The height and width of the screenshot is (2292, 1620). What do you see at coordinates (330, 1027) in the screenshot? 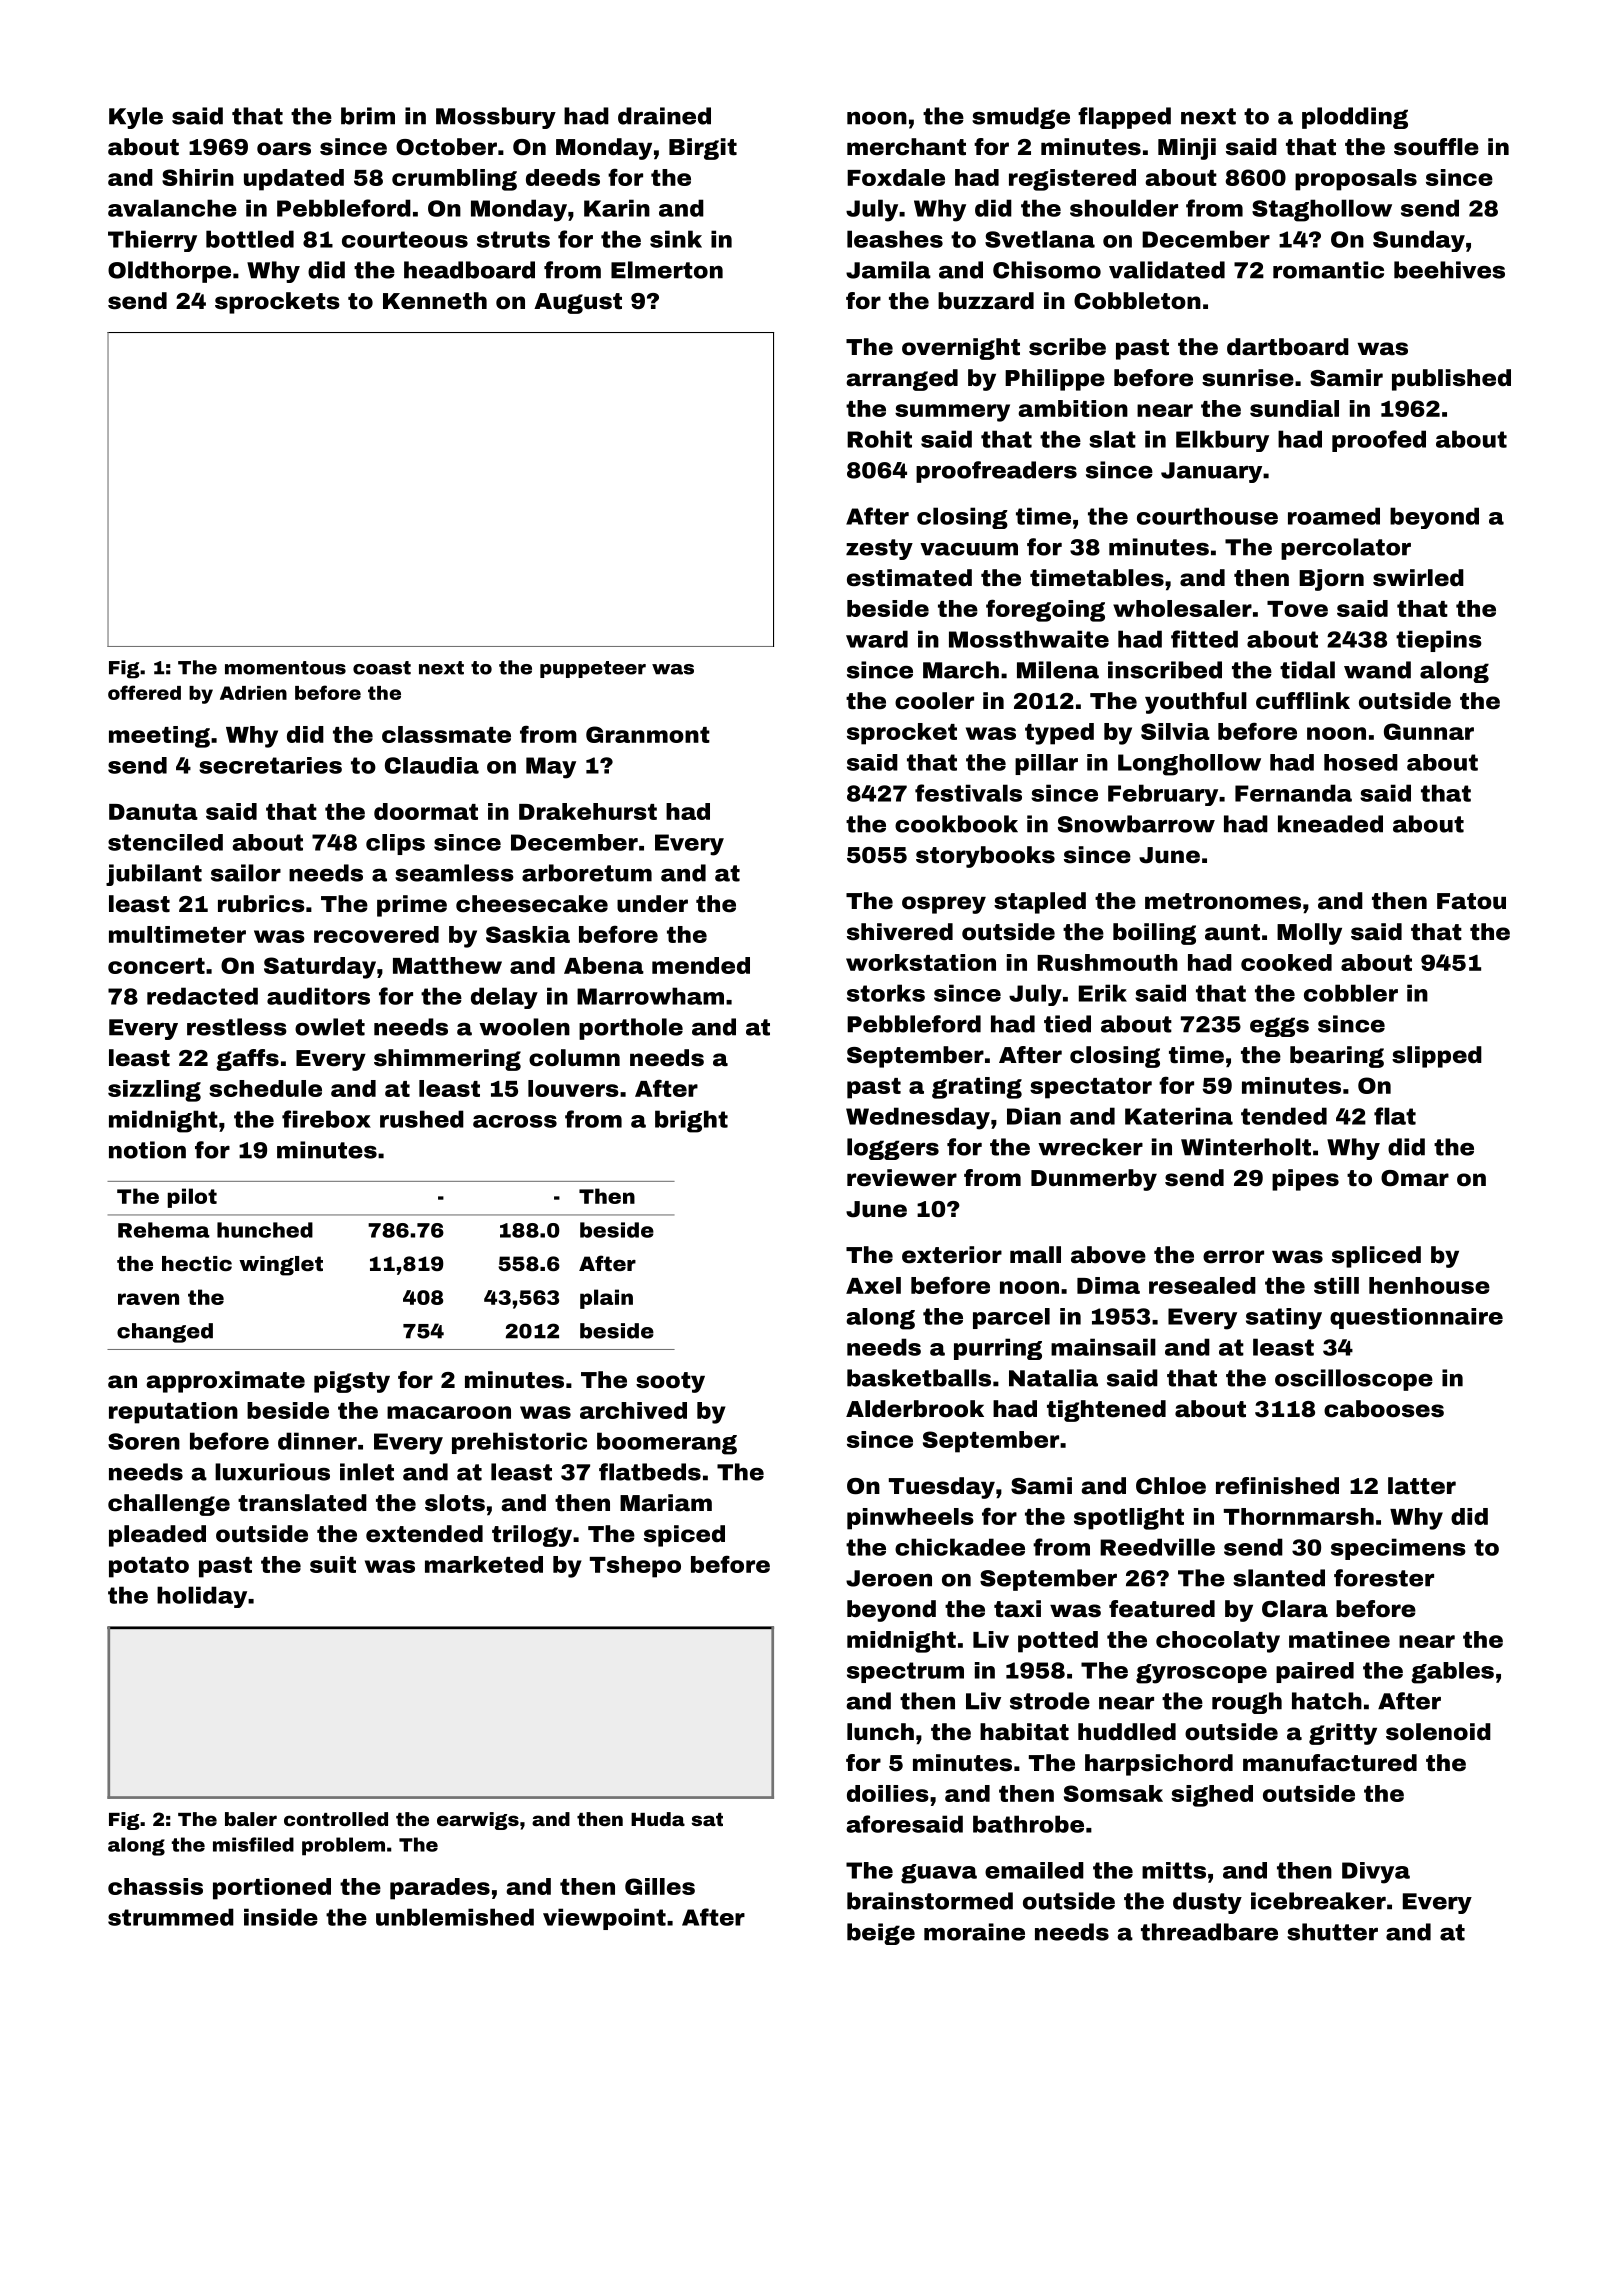
I see `owlet` at bounding box center [330, 1027].
